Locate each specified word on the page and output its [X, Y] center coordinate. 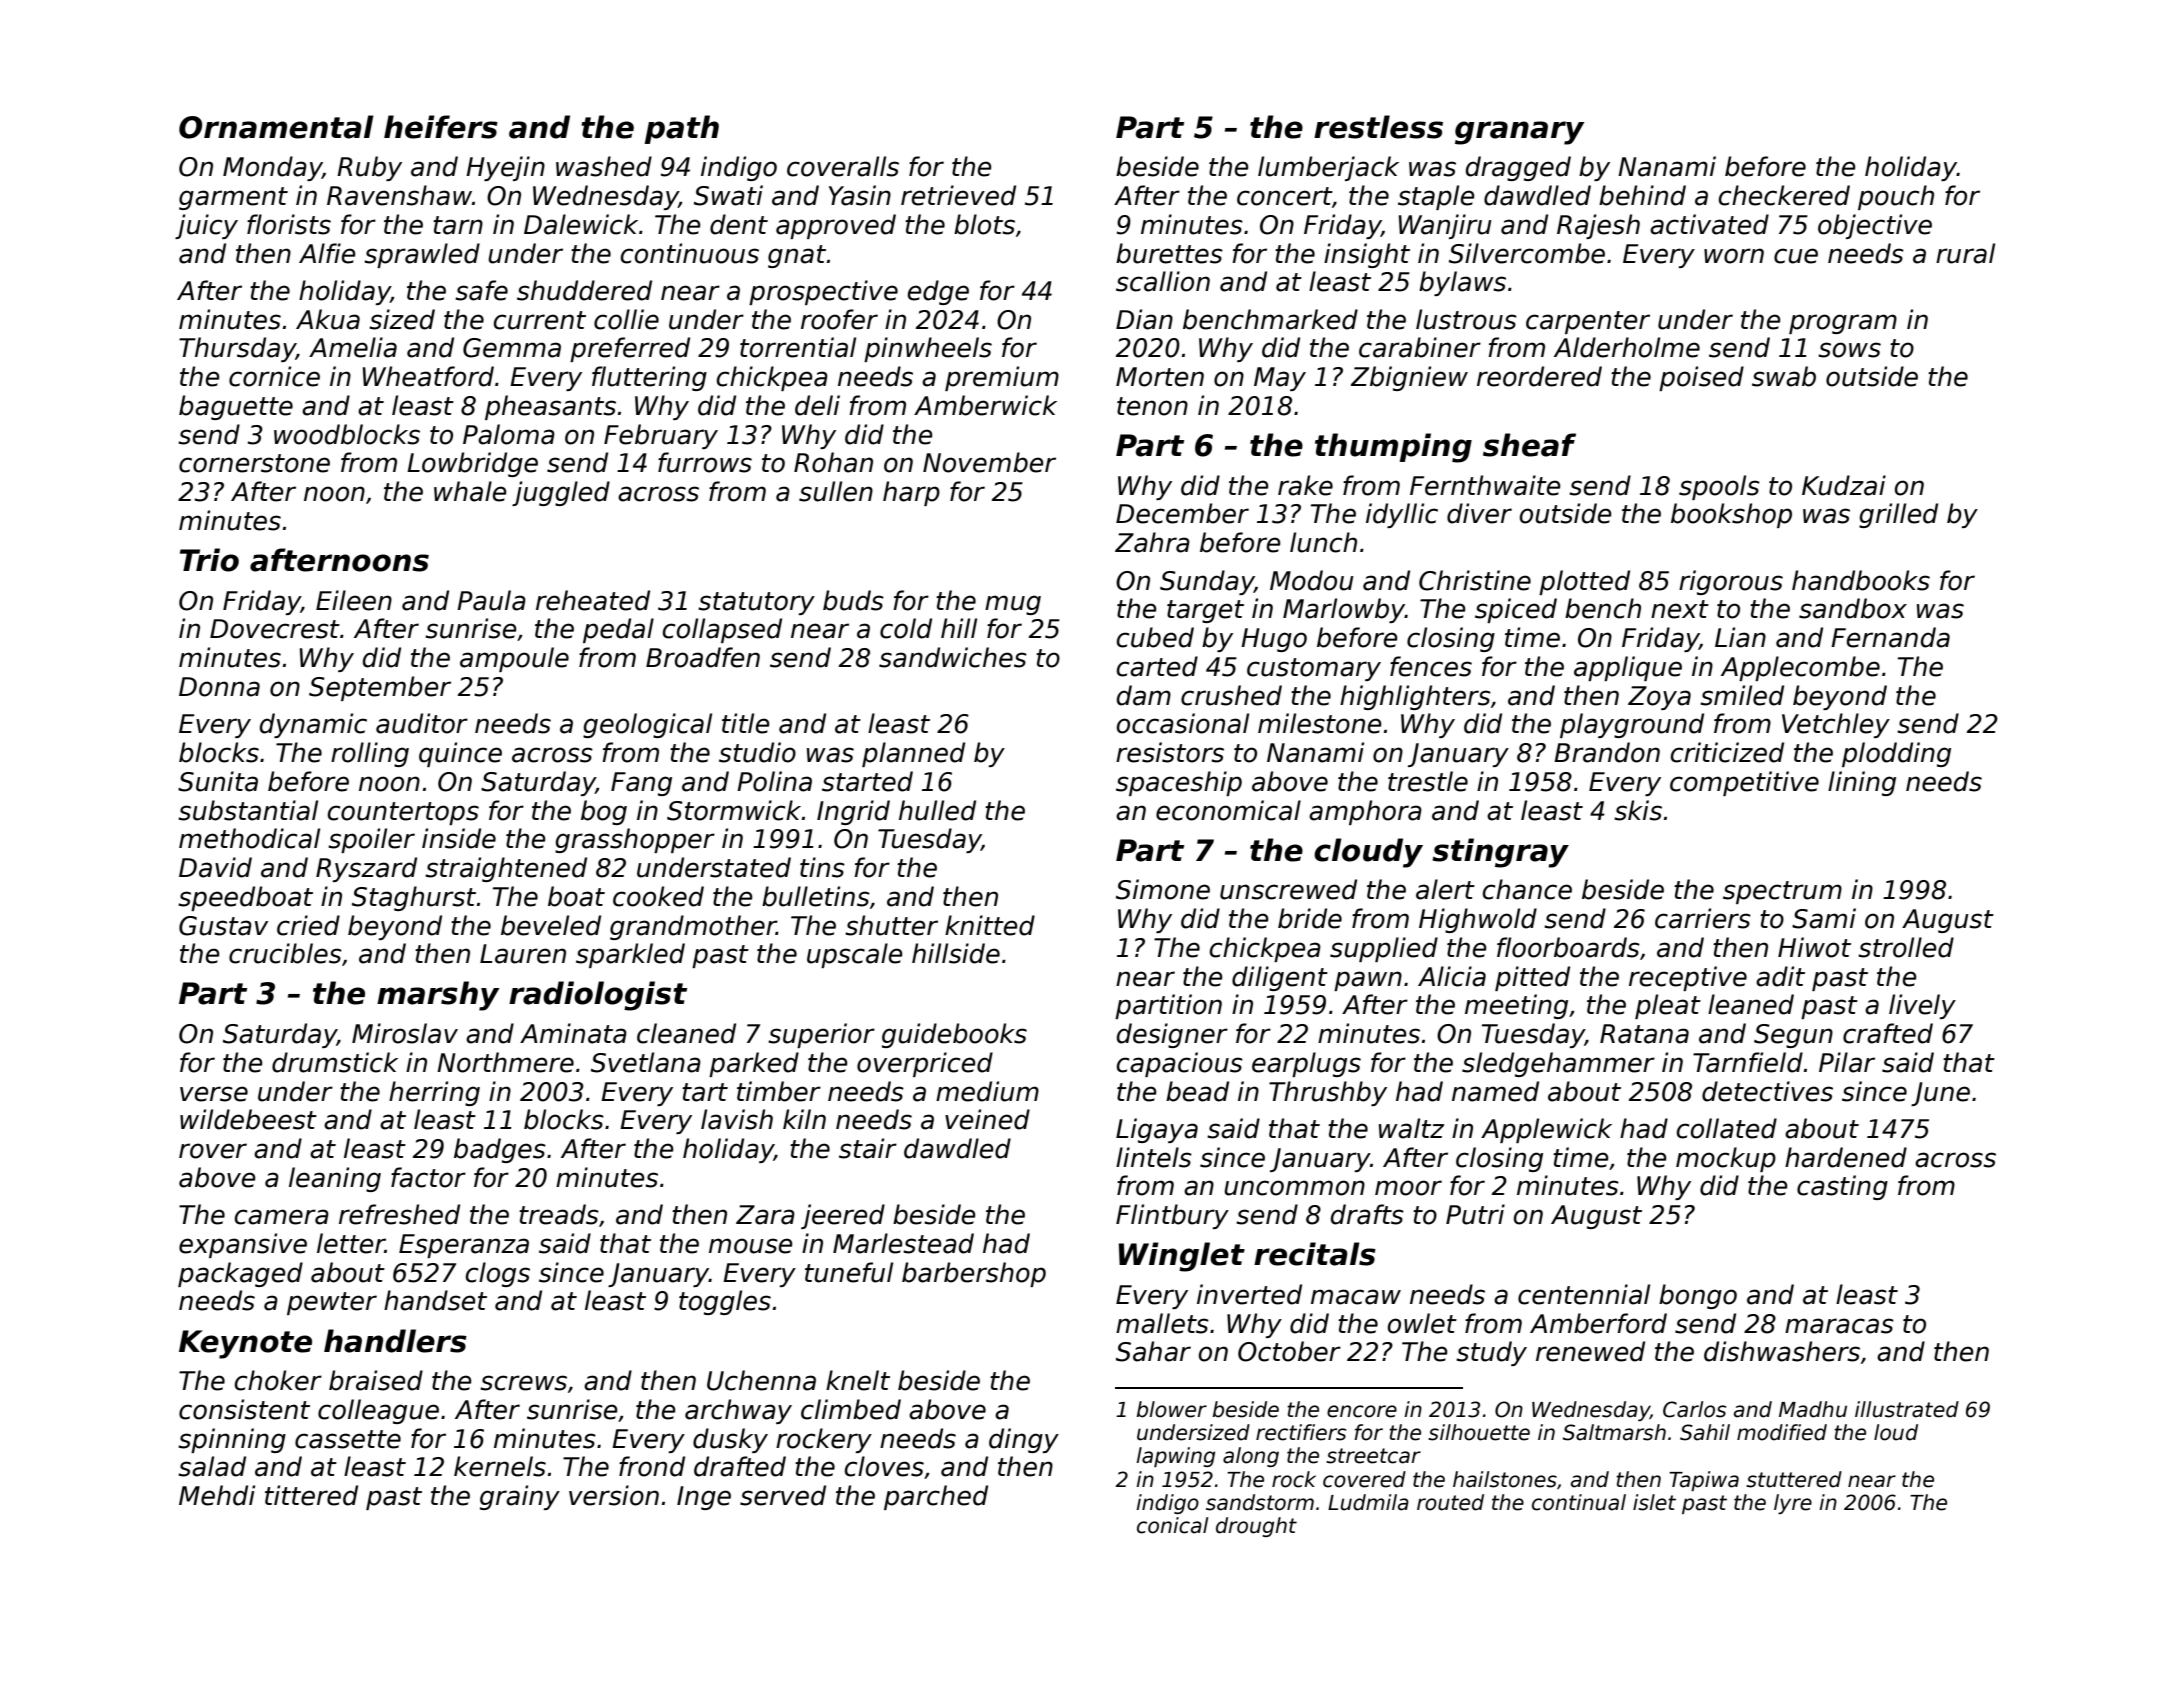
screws [523, 1383]
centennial [1584, 1294]
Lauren [523, 954]
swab [1784, 376]
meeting [1516, 1006]
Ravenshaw [399, 195]
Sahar [1153, 1351]
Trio [209, 560]
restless [1378, 127]
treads [559, 1214]
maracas [1839, 1326]
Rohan [833, 462]
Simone [1163, 889]
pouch [1896, 197]
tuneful [849, 1272]
